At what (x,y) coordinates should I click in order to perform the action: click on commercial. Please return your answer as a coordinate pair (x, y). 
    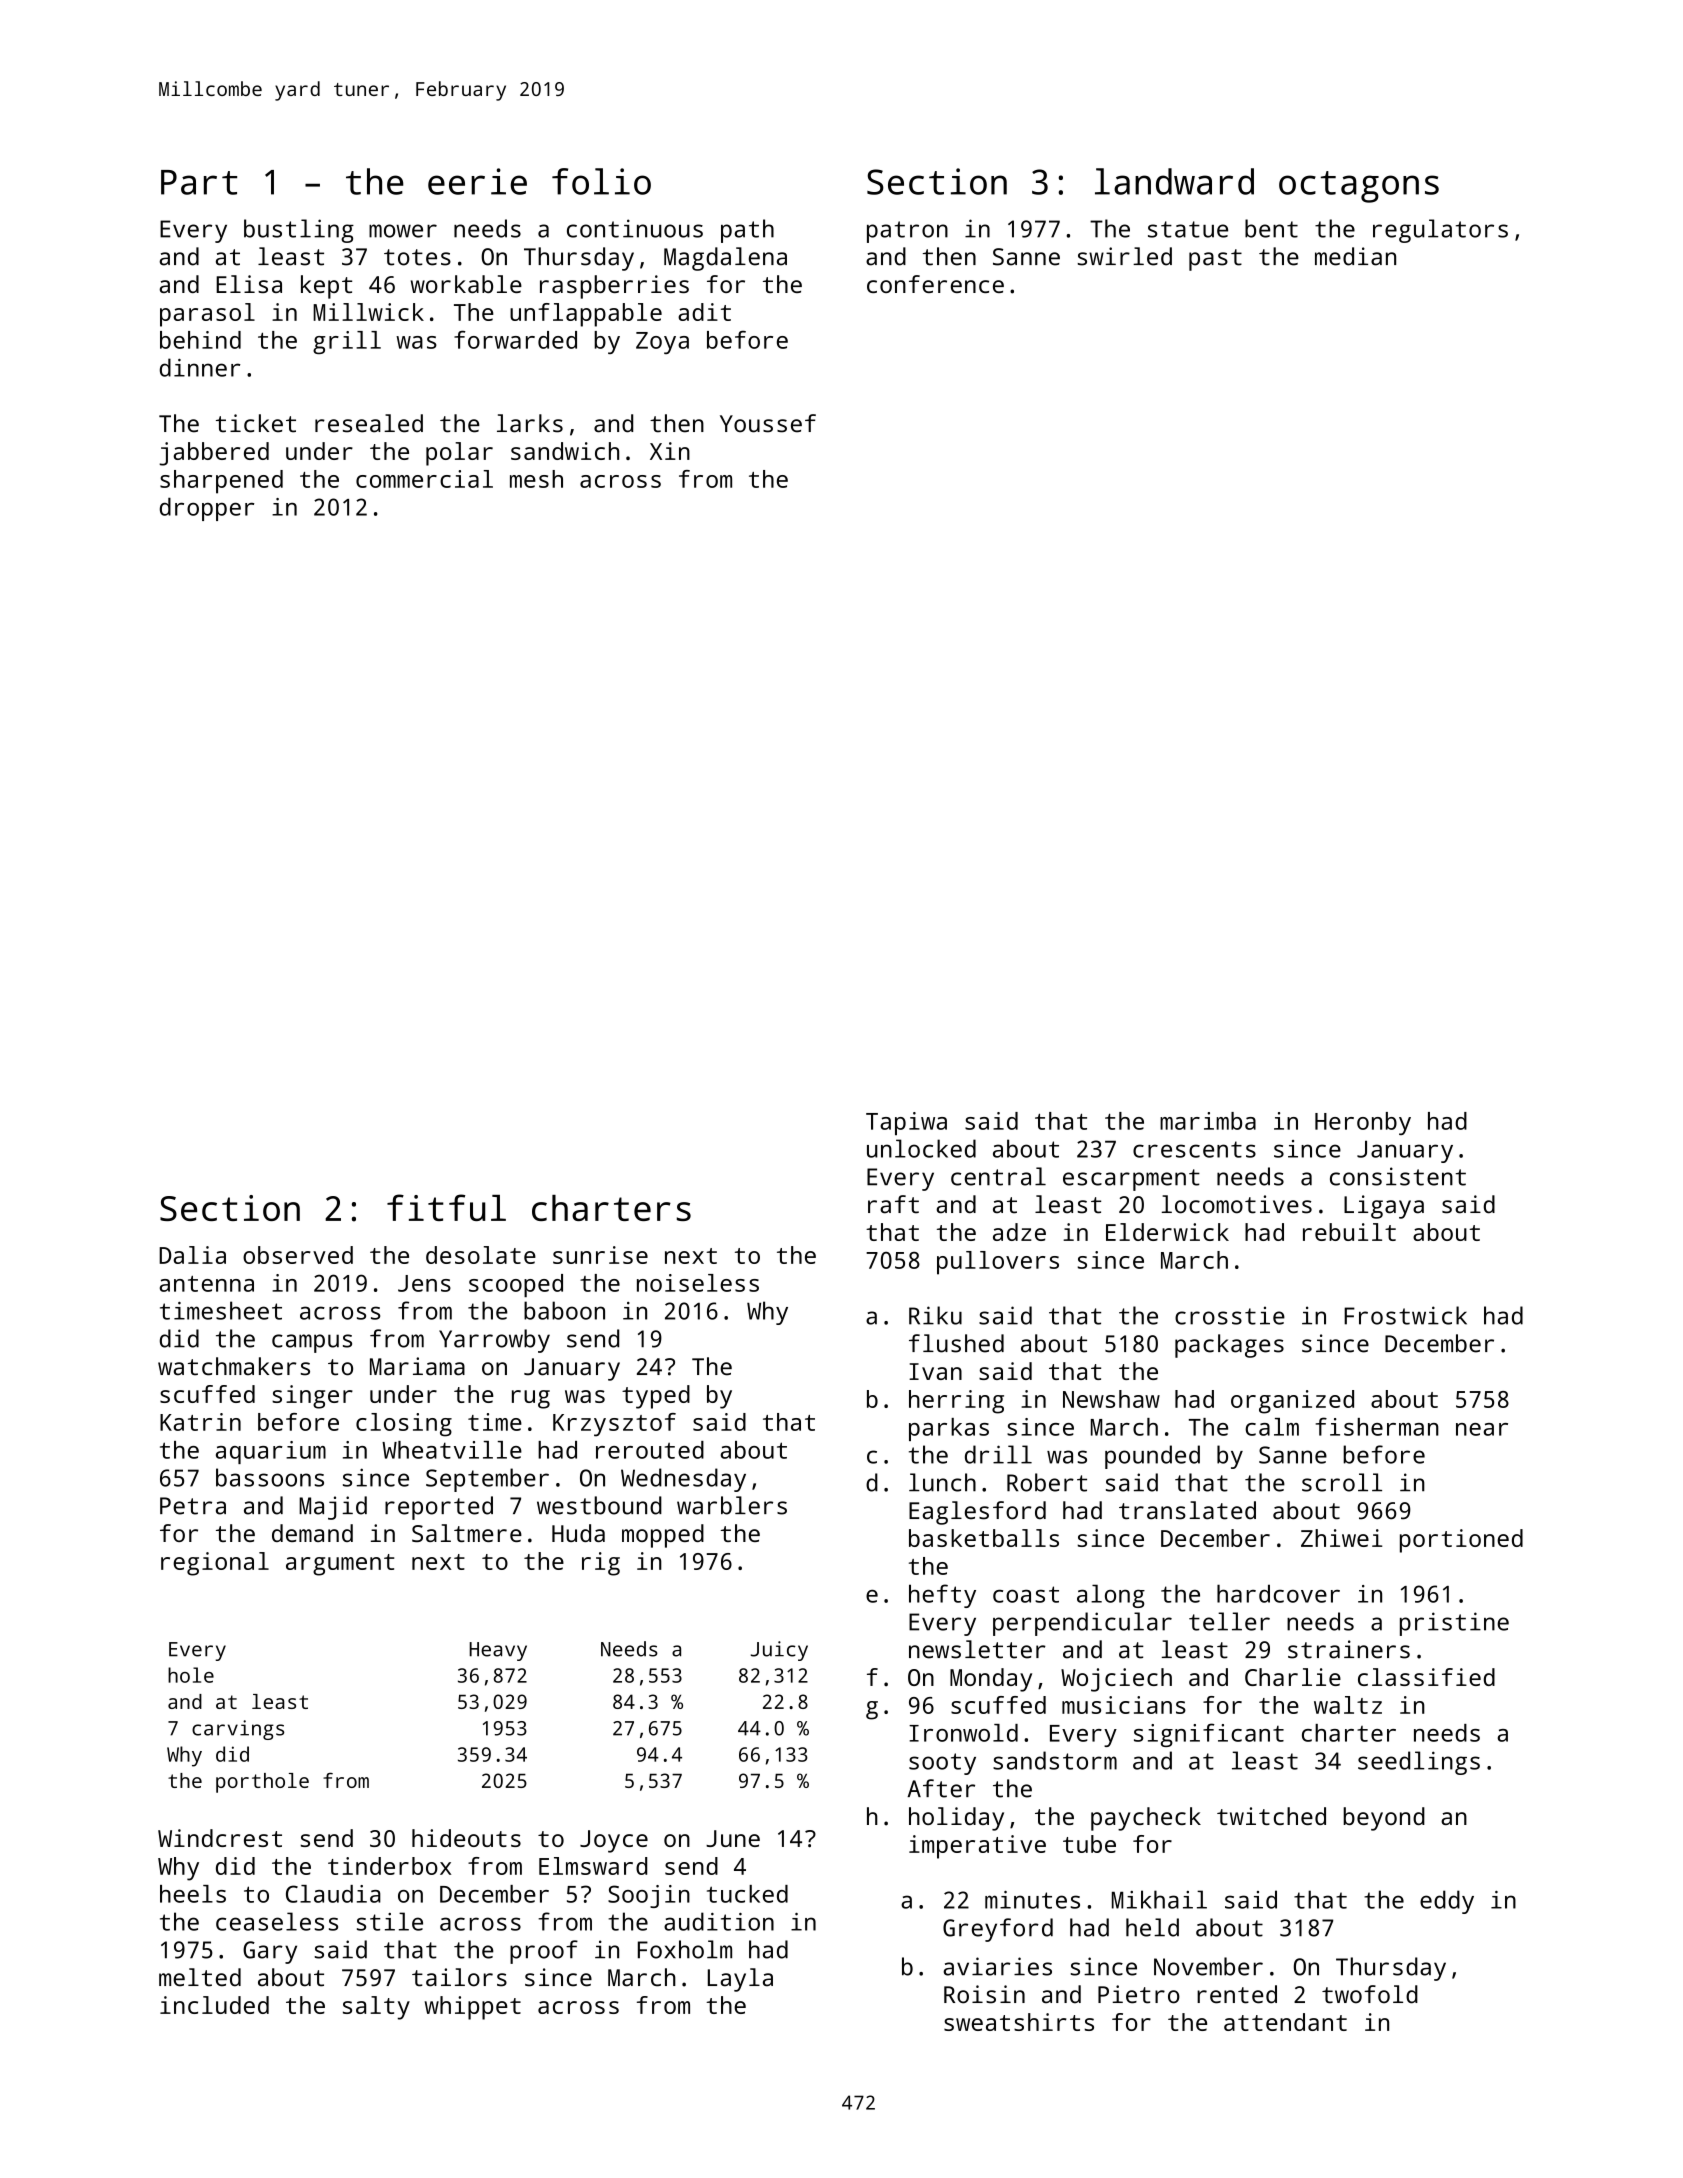
    Looking at the image, I should click on (424, 479).
